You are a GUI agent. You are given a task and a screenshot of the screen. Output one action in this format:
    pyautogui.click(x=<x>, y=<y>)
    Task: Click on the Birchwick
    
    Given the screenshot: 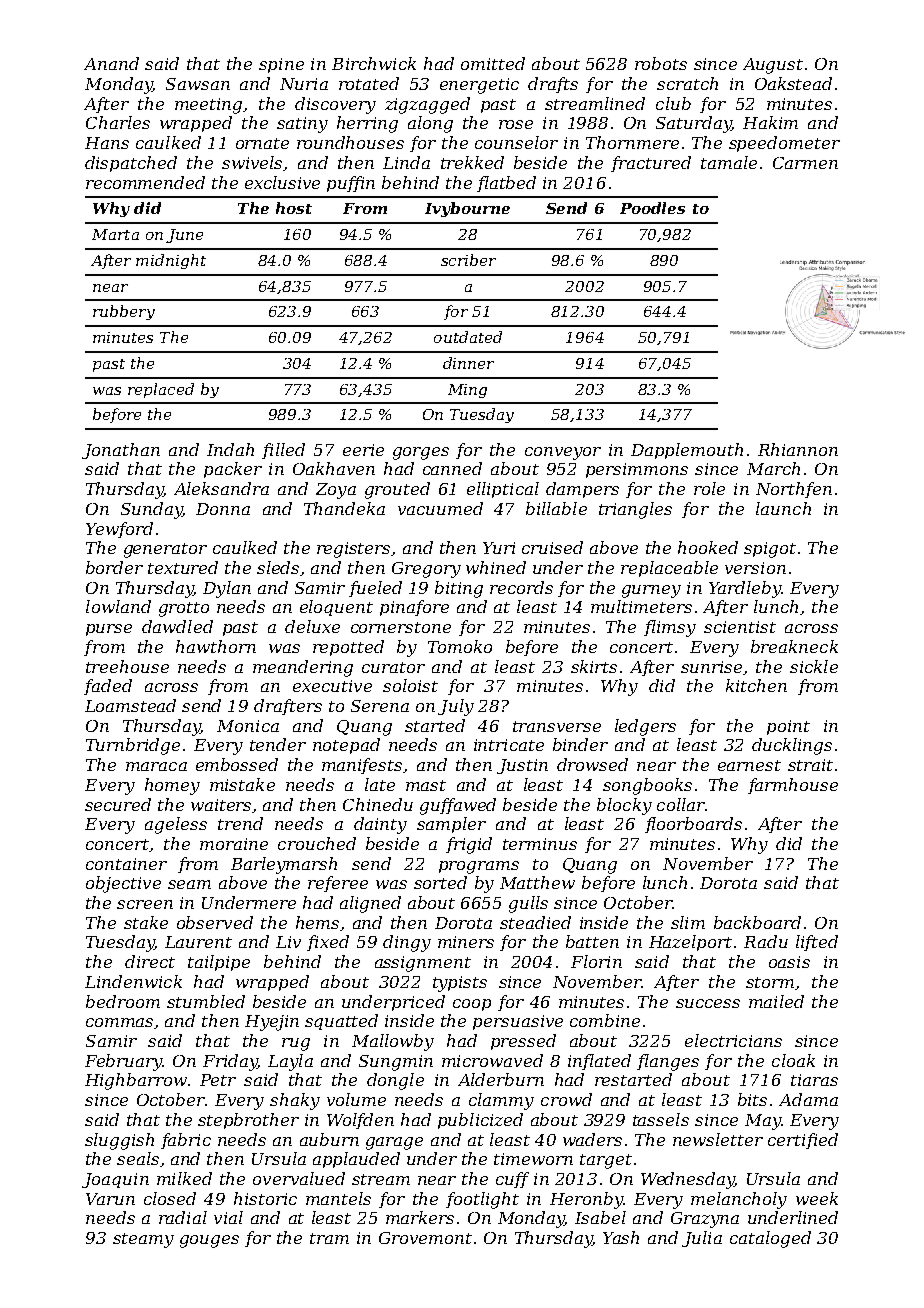 What is the action you would take?
    pyautogui.click(x=374, y=63)
